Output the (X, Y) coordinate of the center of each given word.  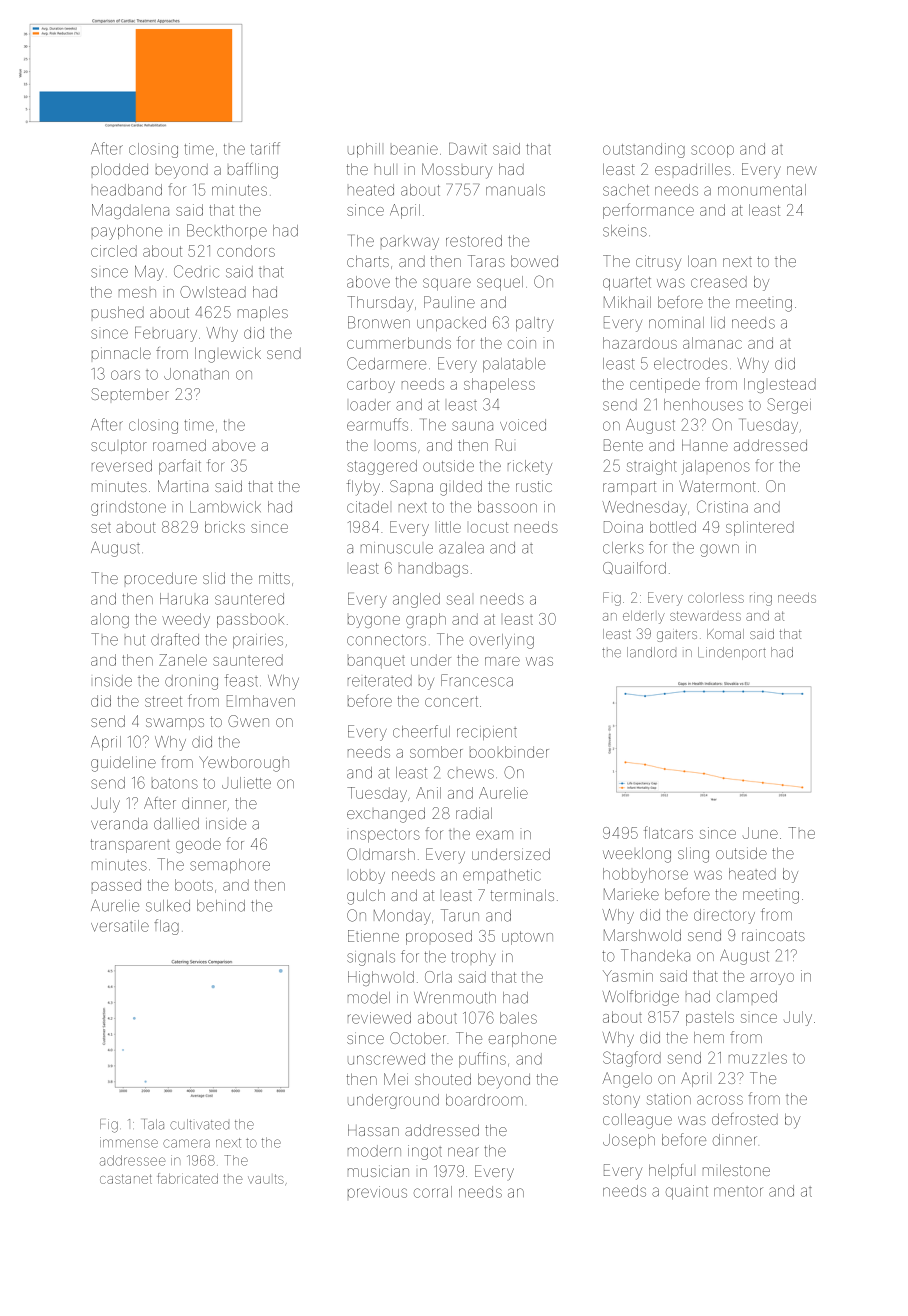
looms (396, 446)
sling (693, 855)
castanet (126, 1179)
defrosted (745, 1119)
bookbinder (509, 752)
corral (433, 1192)
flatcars (668, 832)
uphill (364, 150)
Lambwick (225, 507)
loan (702, 261)
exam (494, 835)
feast (241, 680)
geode (198, 845)
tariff (265, 148)
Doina (623, 527)
